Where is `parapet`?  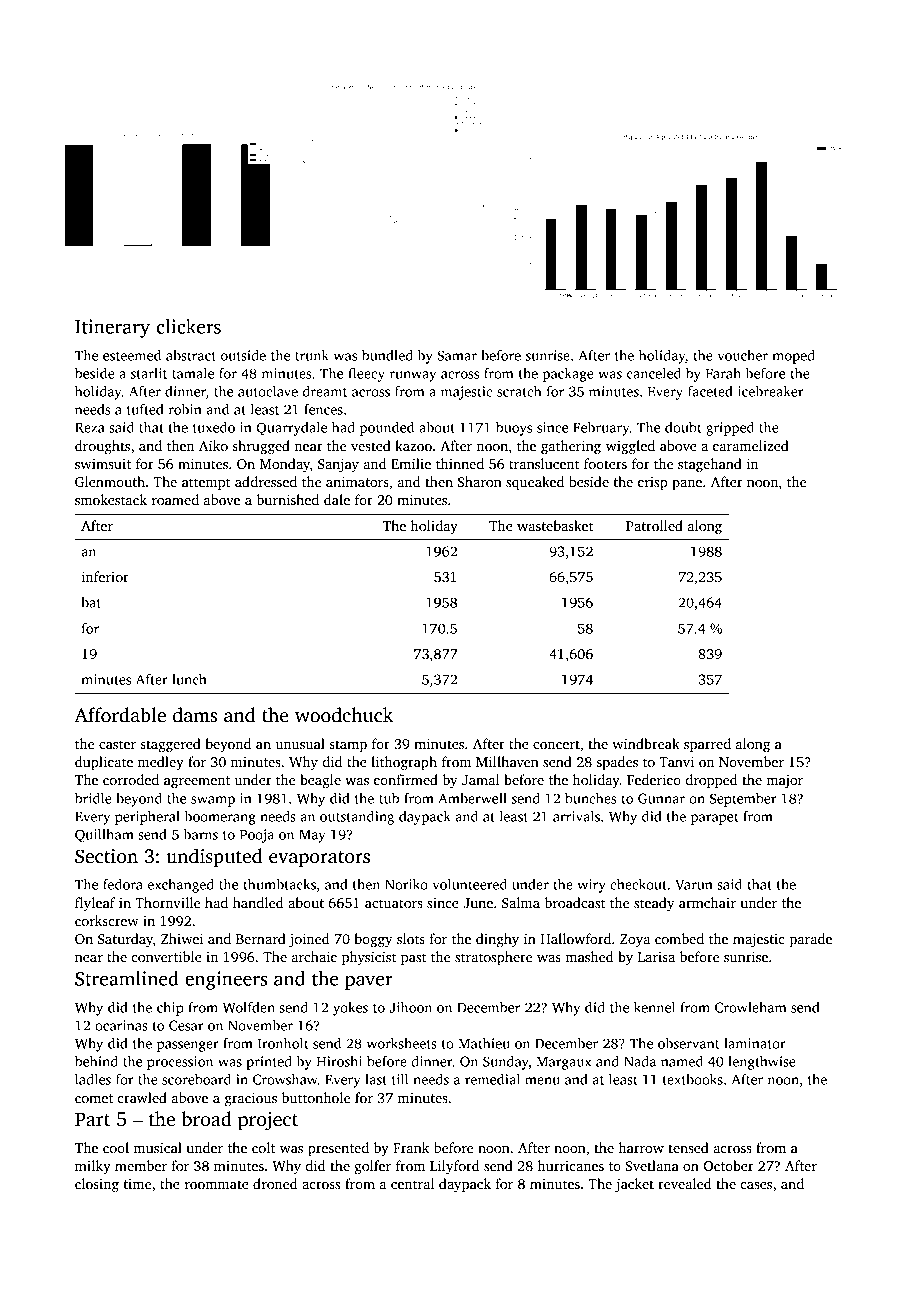
parapet is located at coordinates (714, 819).
